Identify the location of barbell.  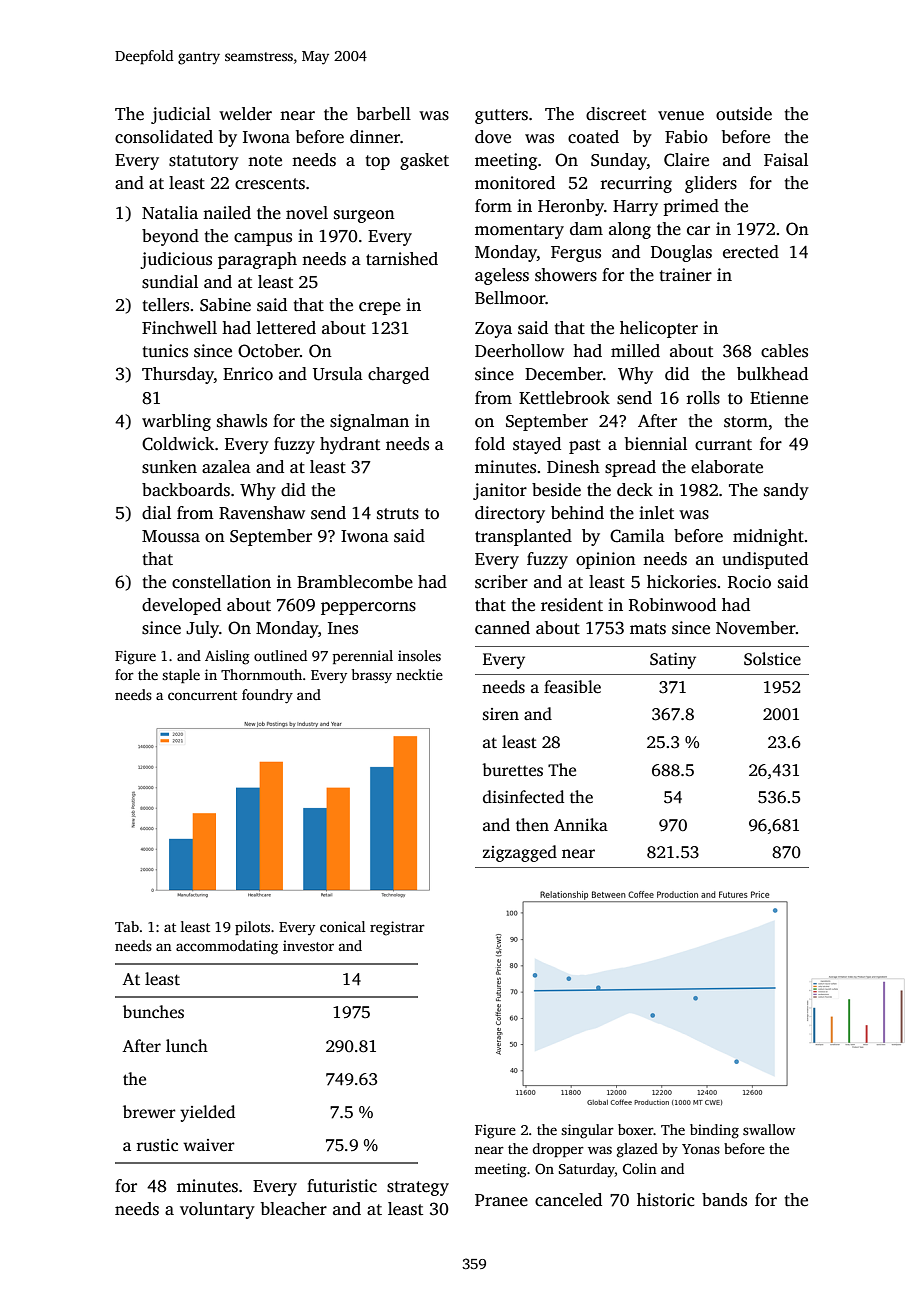
(384, 114).
